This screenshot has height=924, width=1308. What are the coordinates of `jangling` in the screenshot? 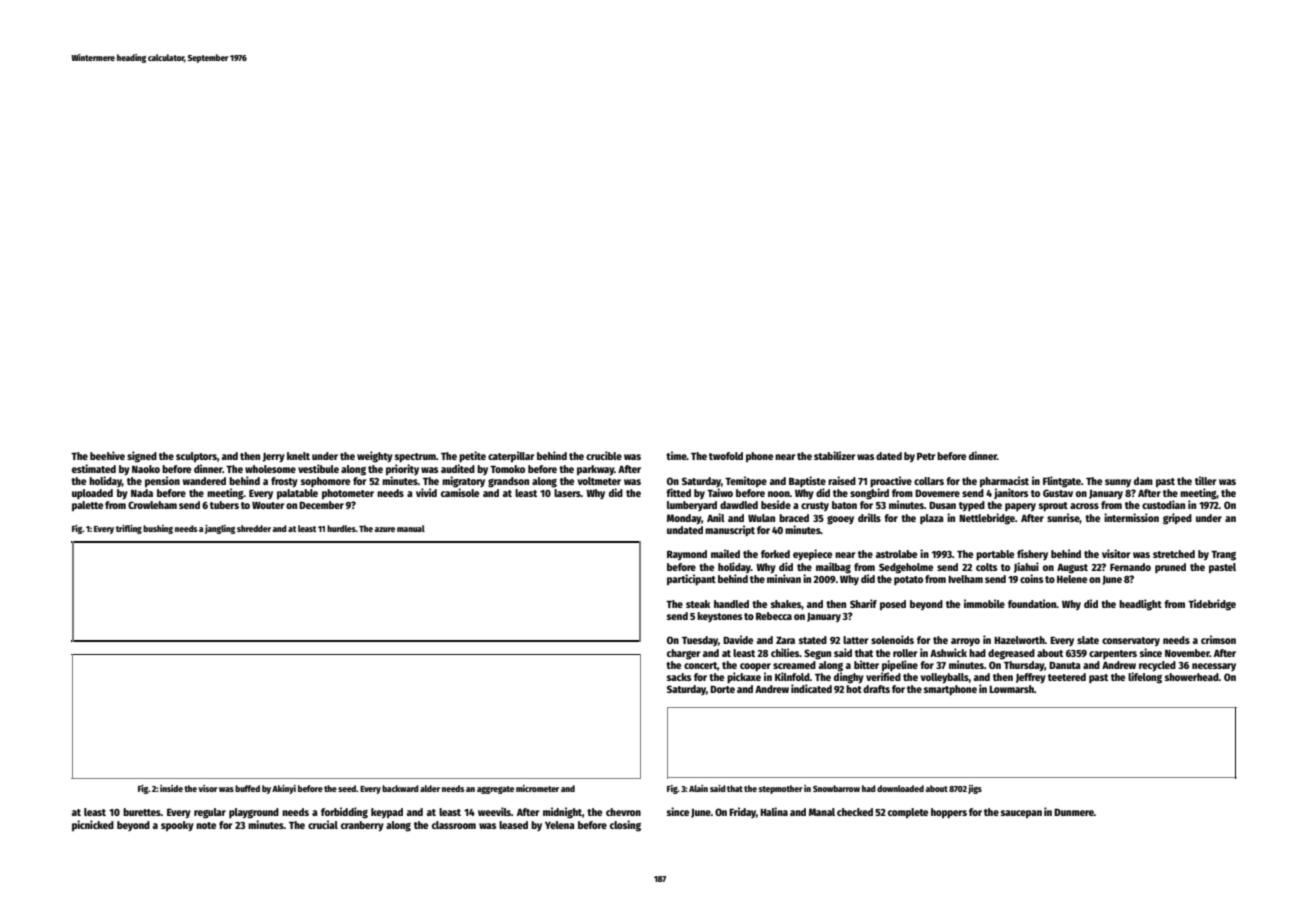 It's located at (220, 529).
